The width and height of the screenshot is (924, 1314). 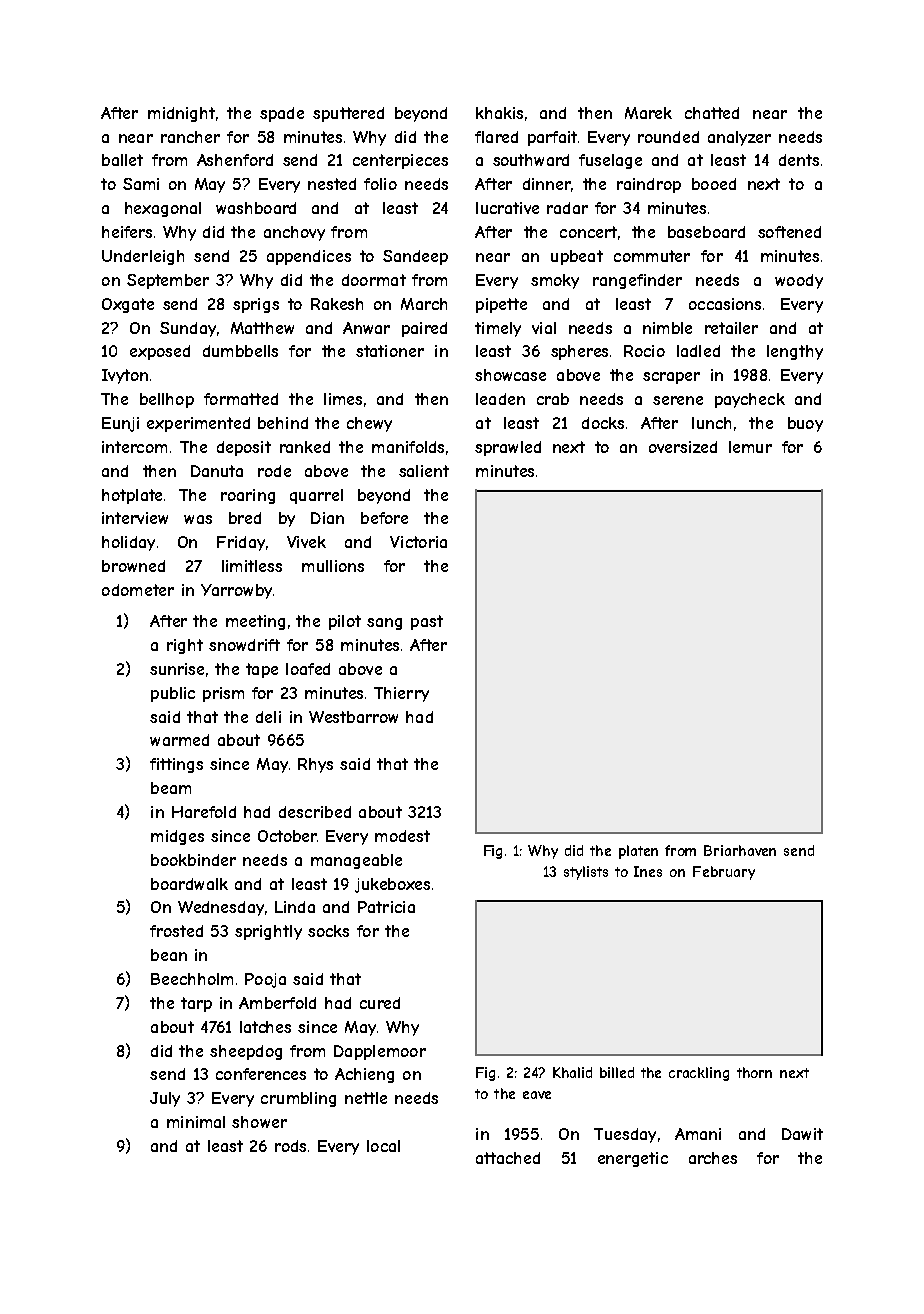 I want to click on stylists, so click(x=586, y=873).
